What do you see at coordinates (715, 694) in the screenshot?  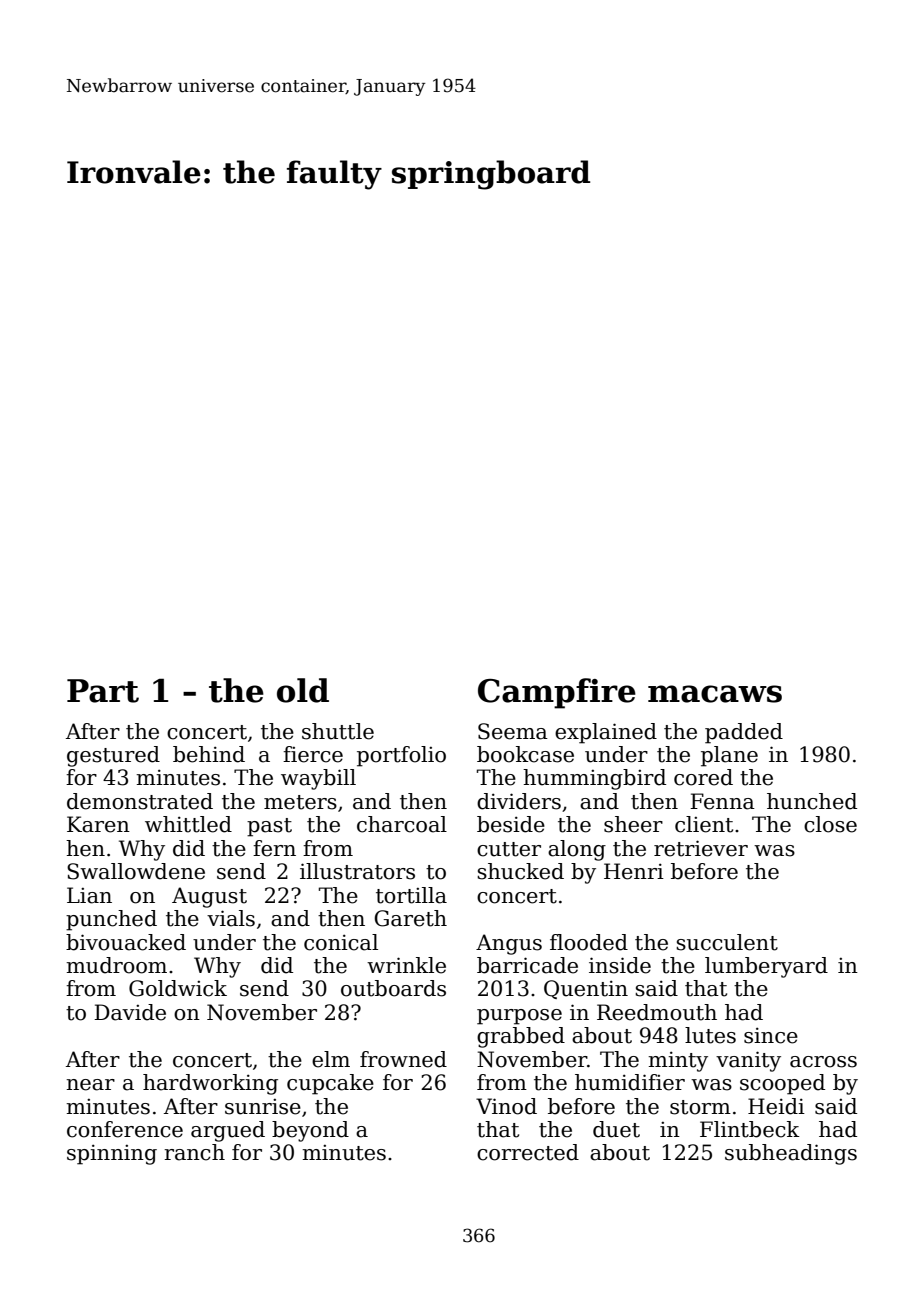 I see `macaws` at bounding box center [715, 694].
